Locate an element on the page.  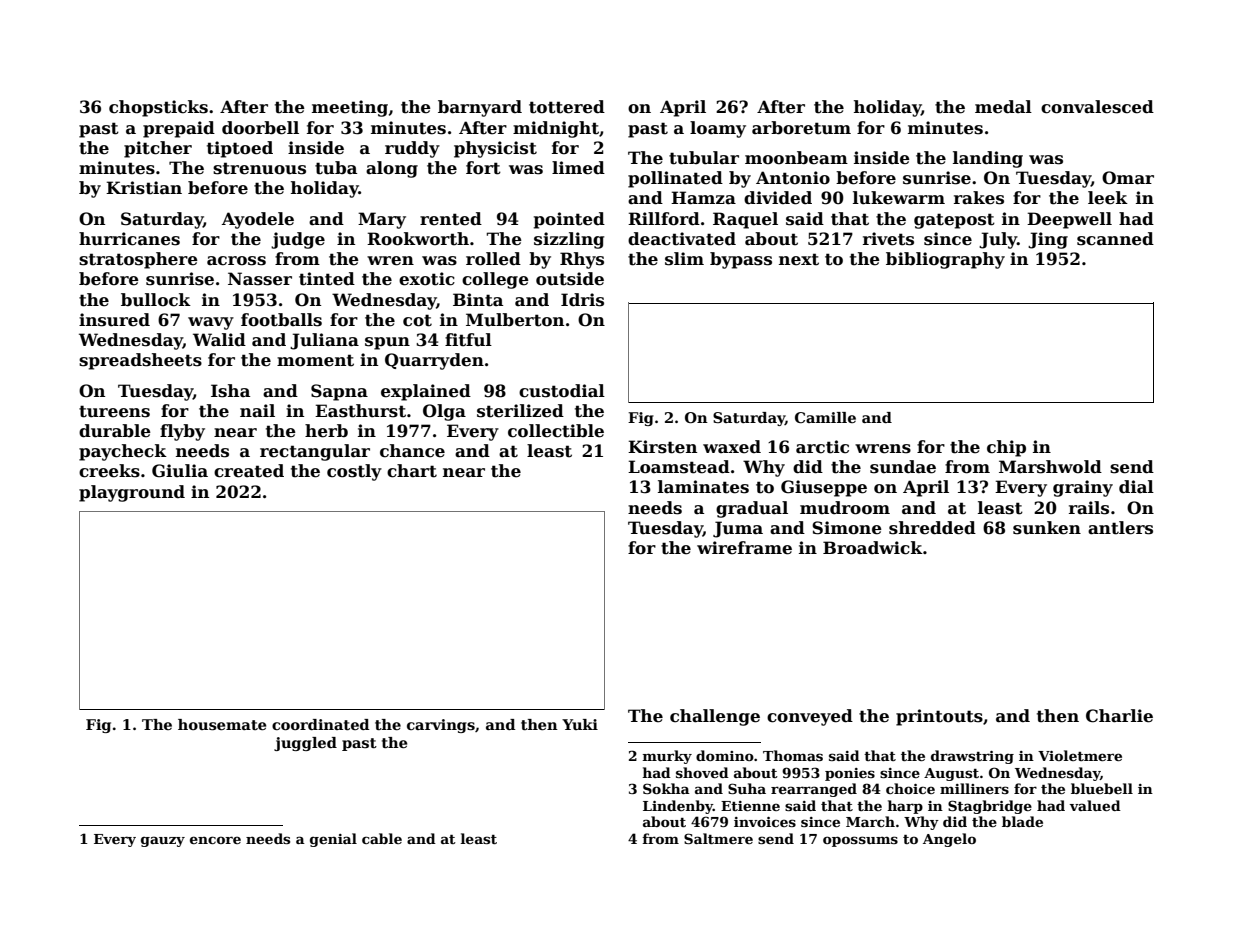
chopsticks is located at coordinates (158, 108).
